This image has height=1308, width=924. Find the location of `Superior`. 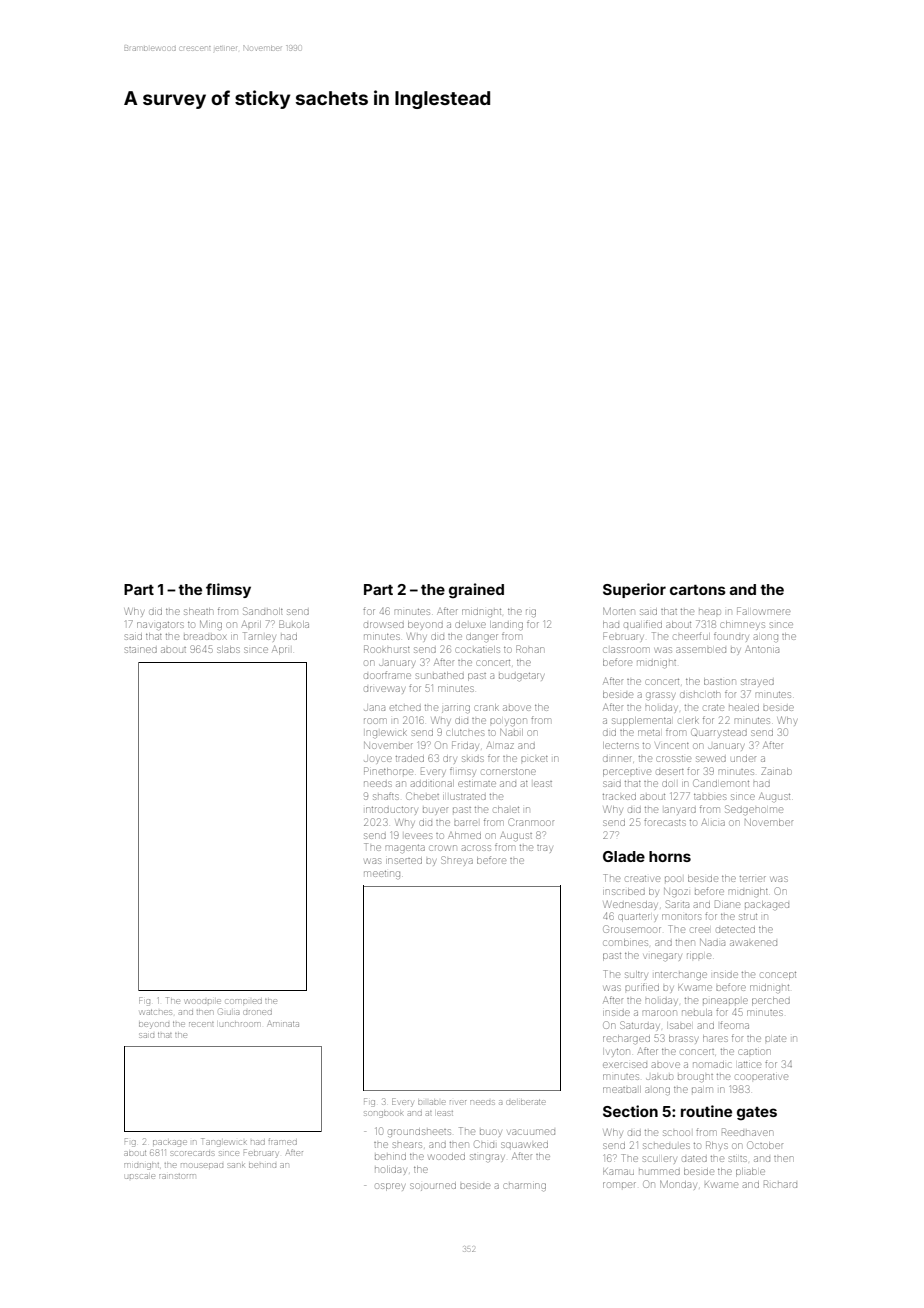

Superior is located at coordinates (634, 590).
